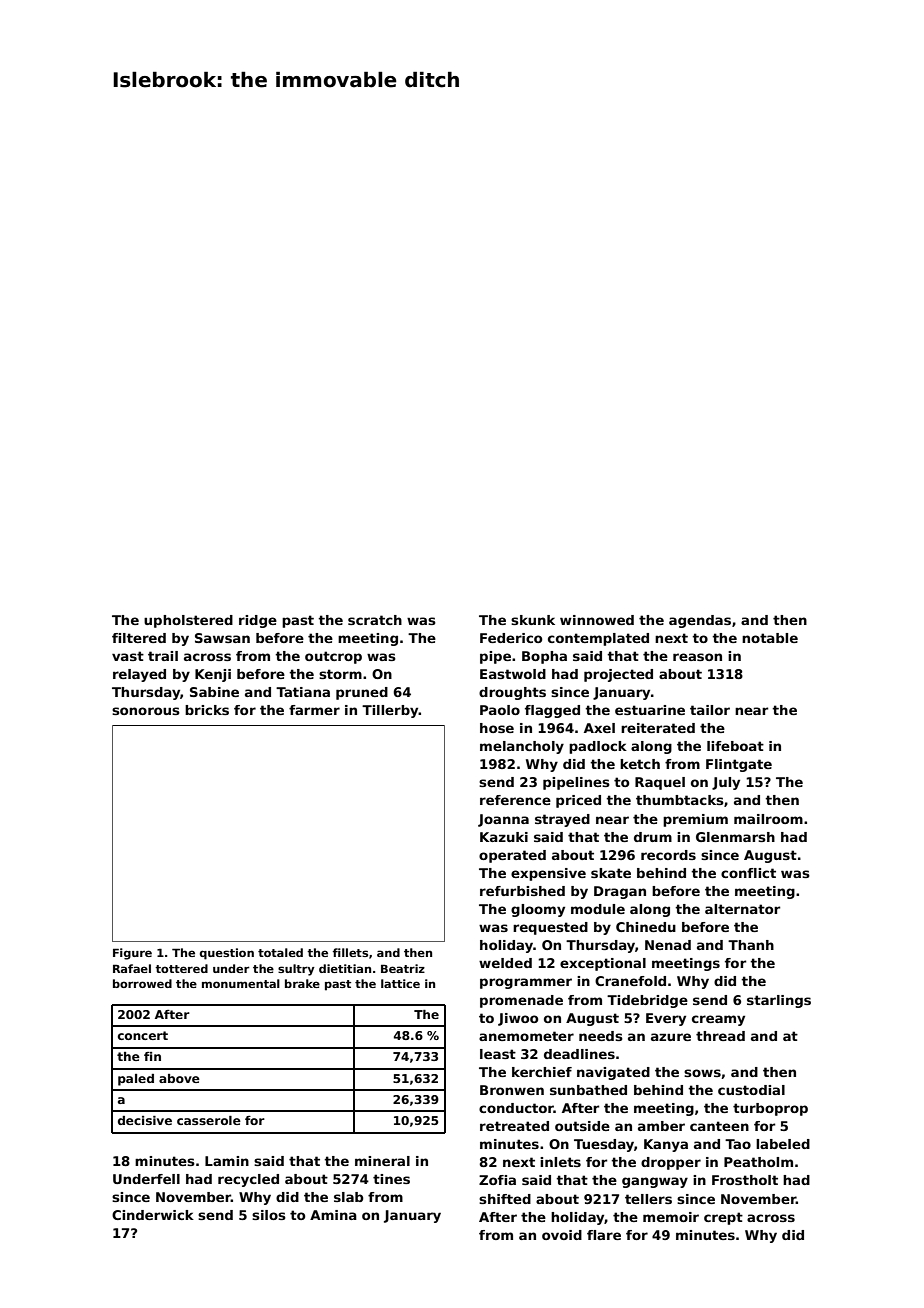 The image size is (924, 1308). Describe the element at coordinates (514, 1126) in the screenshot. I see `retreated` at that location.
